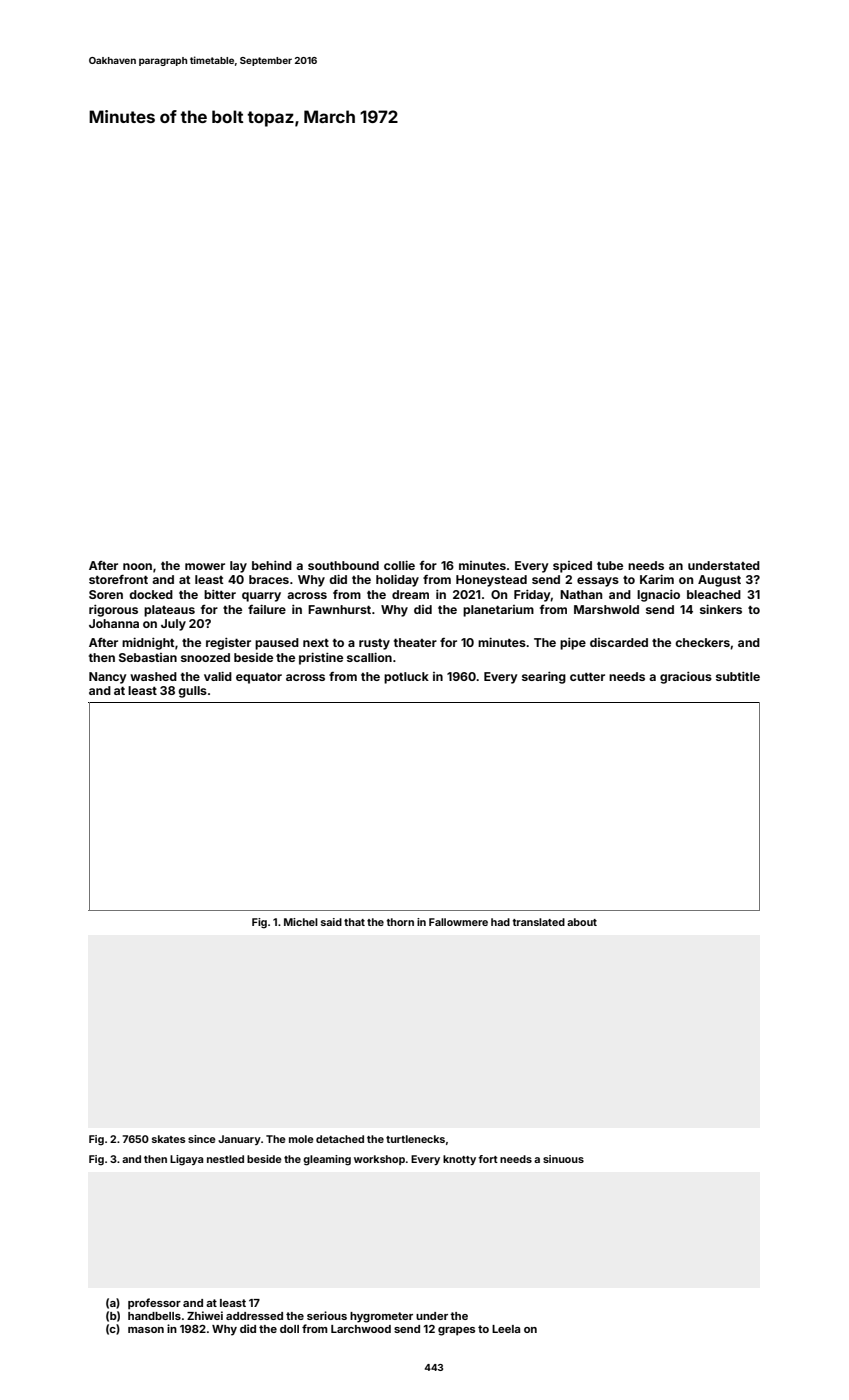 This document has width=849, height=1400. I want to click on Michel, so click(301, 922).
